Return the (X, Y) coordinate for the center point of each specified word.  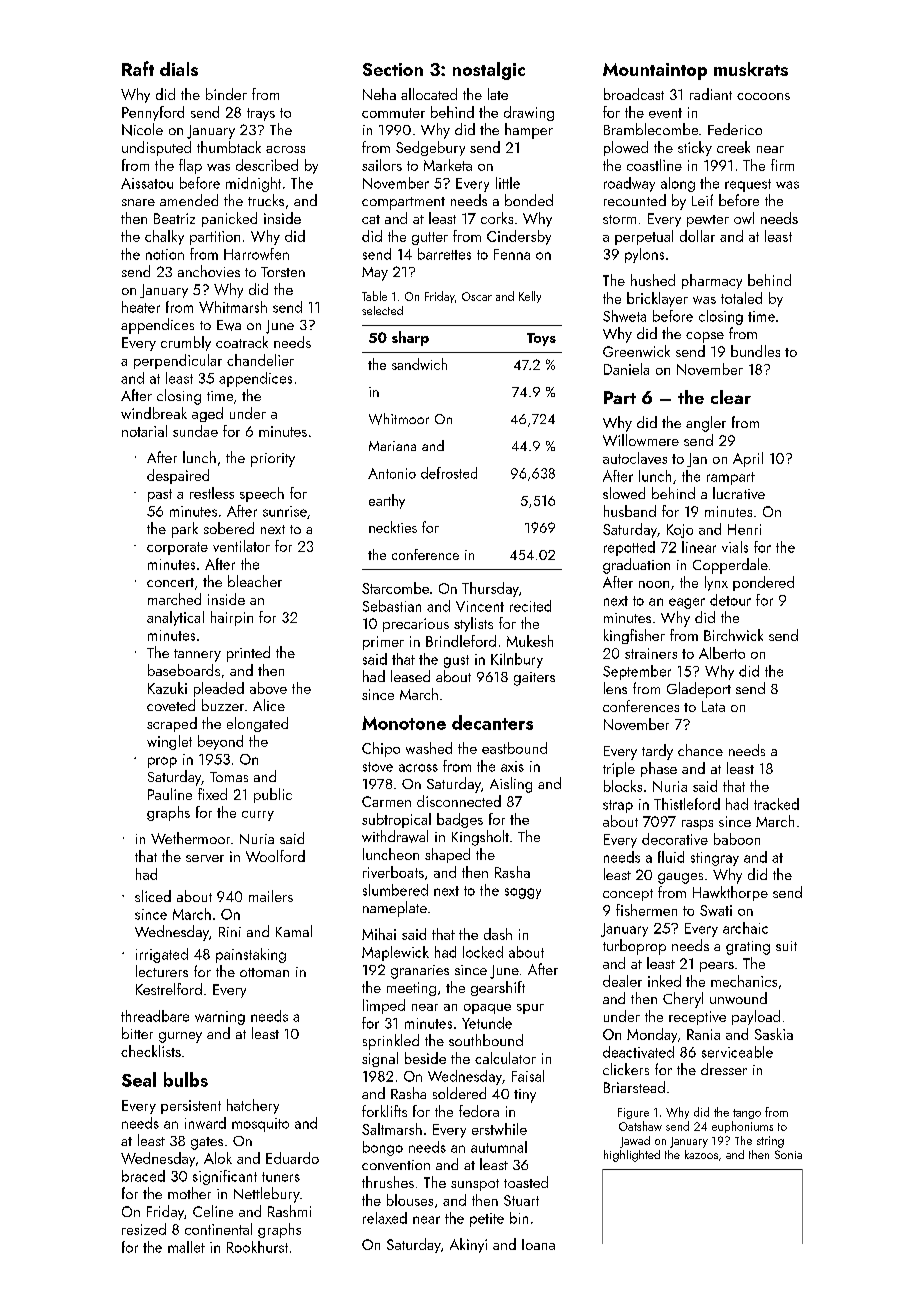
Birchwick (733, 635)
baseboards (184, 670)
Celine (213, 1211)
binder (226, 94)
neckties (393, 527)
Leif (702, 200)
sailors (382, 165)
